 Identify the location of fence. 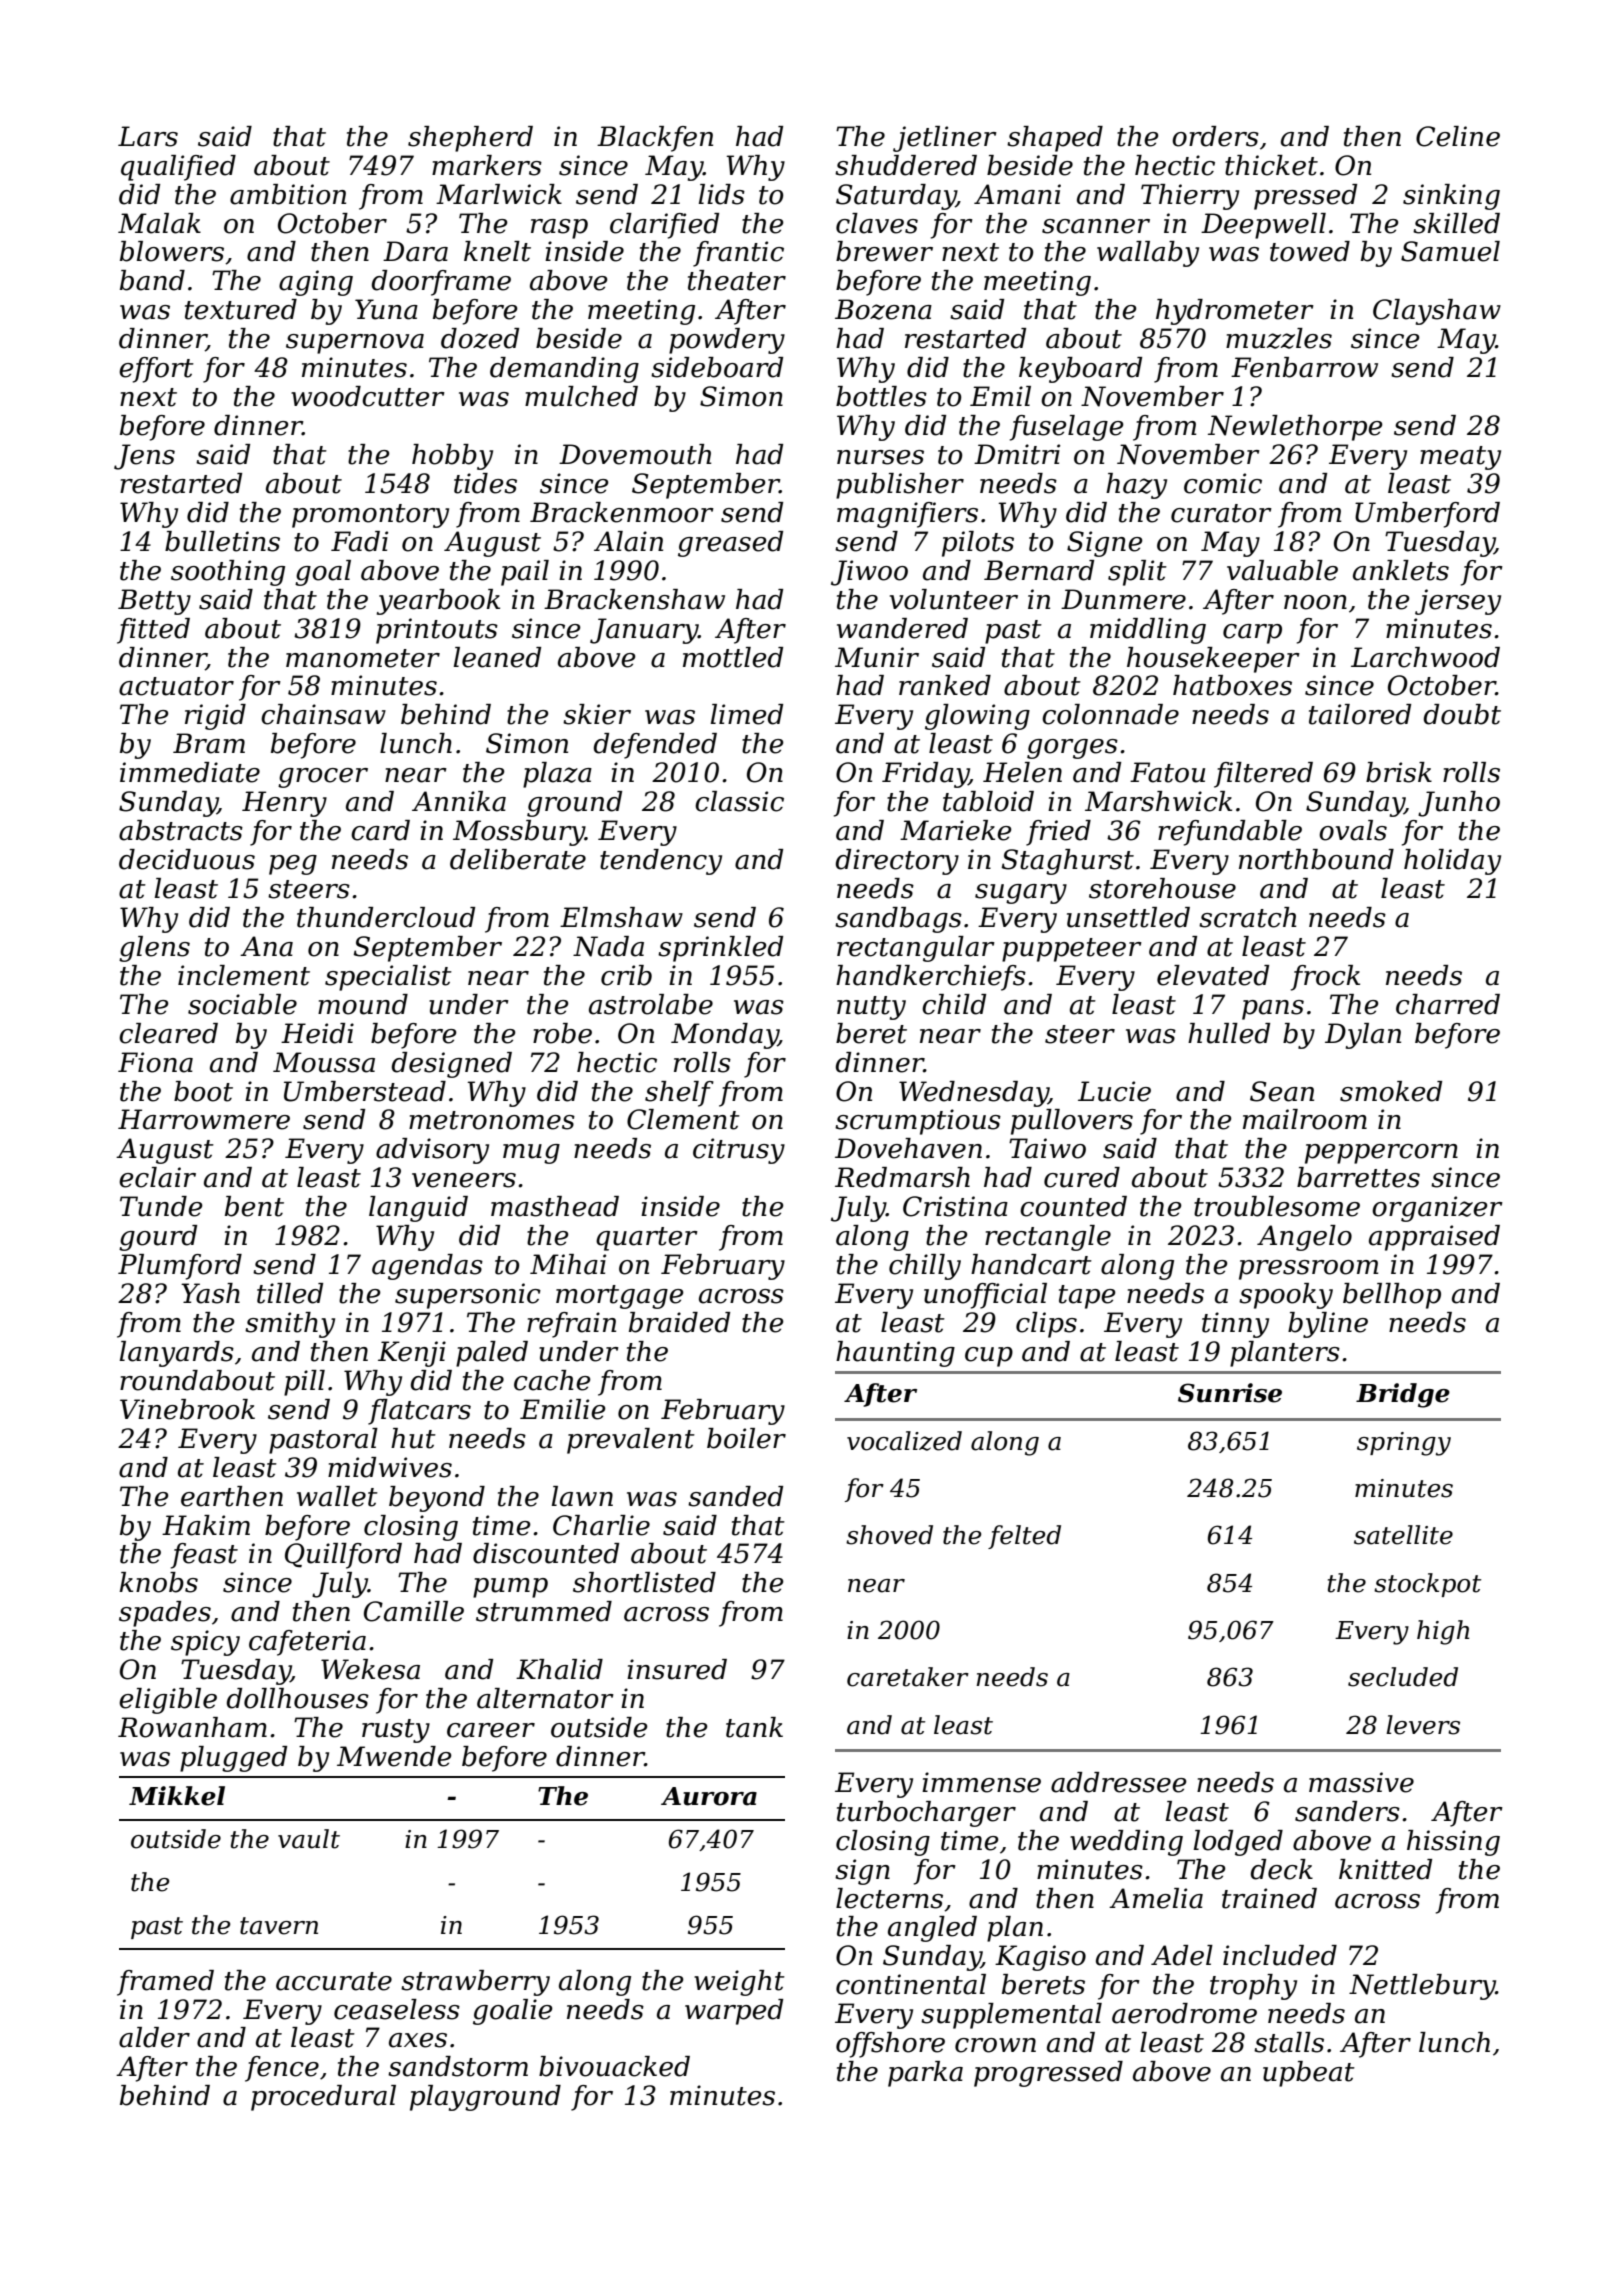
(282, 2069).
